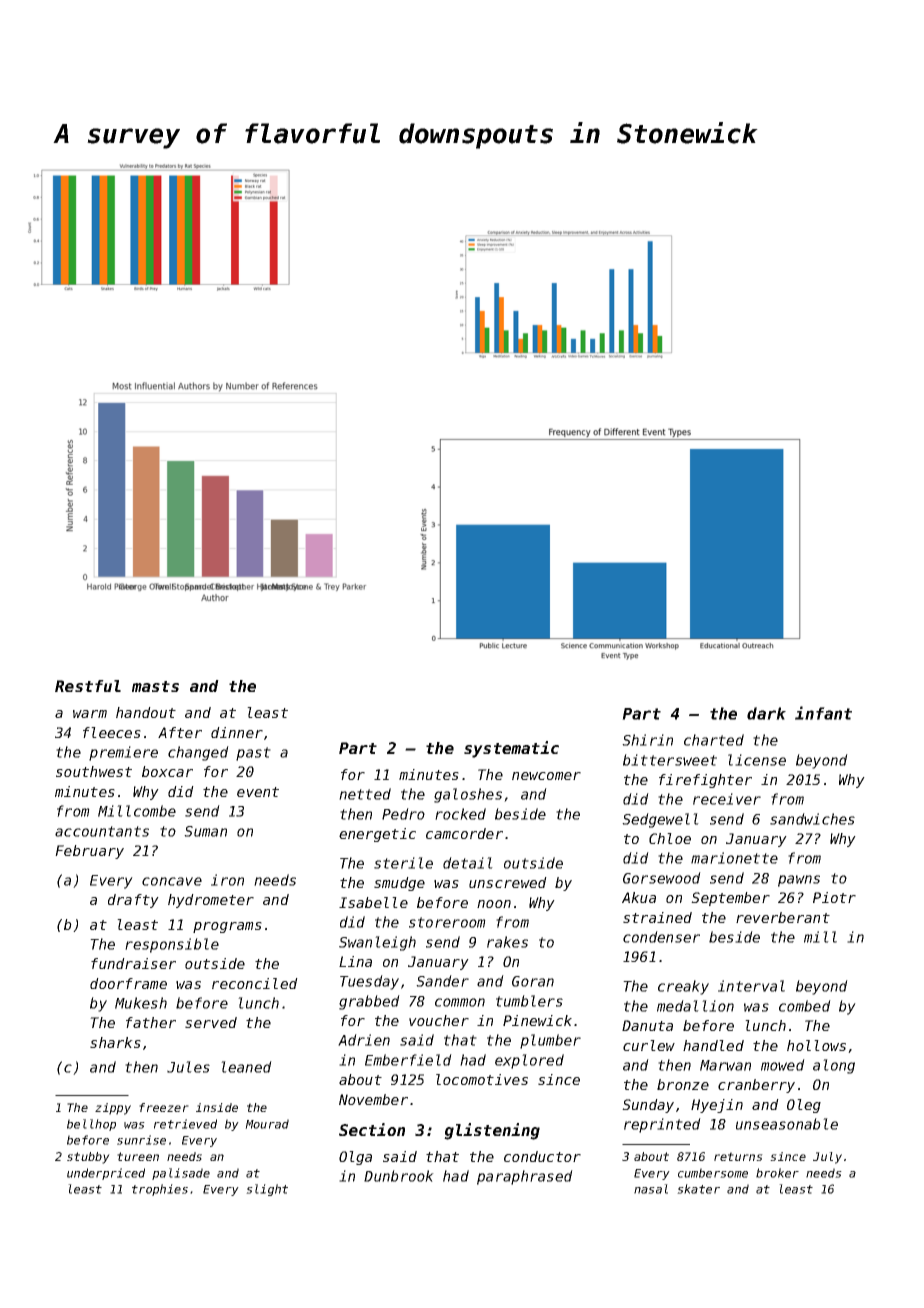 The image size is (924, 1308). Describe the element at coordinates (508, 882) in the image. I see `unscrewed` at that location.
